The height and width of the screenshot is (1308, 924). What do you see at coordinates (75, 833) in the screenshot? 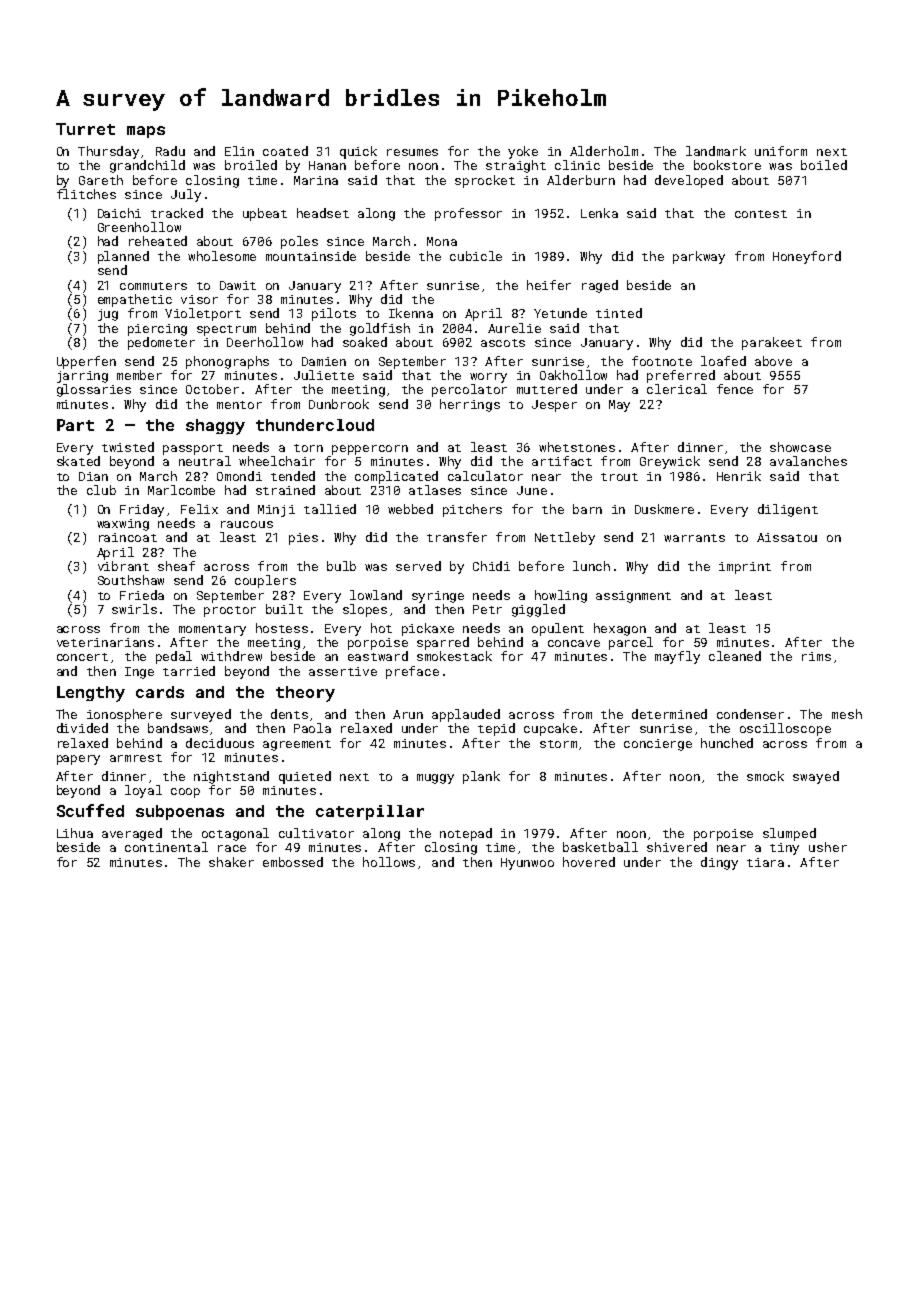
I see `Lihua` at bounding box center [75, 833].
